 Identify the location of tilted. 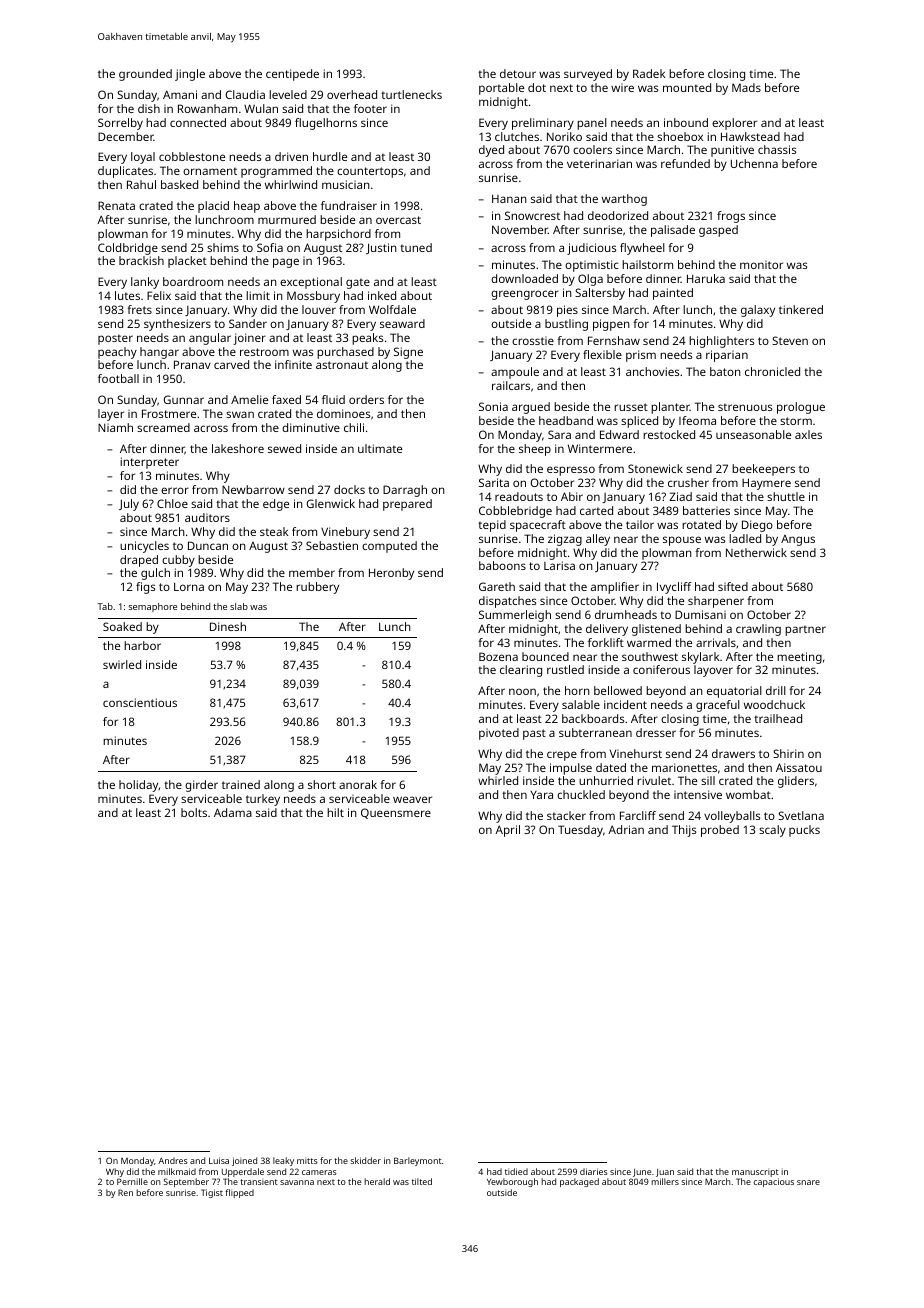
(422, 1181).
